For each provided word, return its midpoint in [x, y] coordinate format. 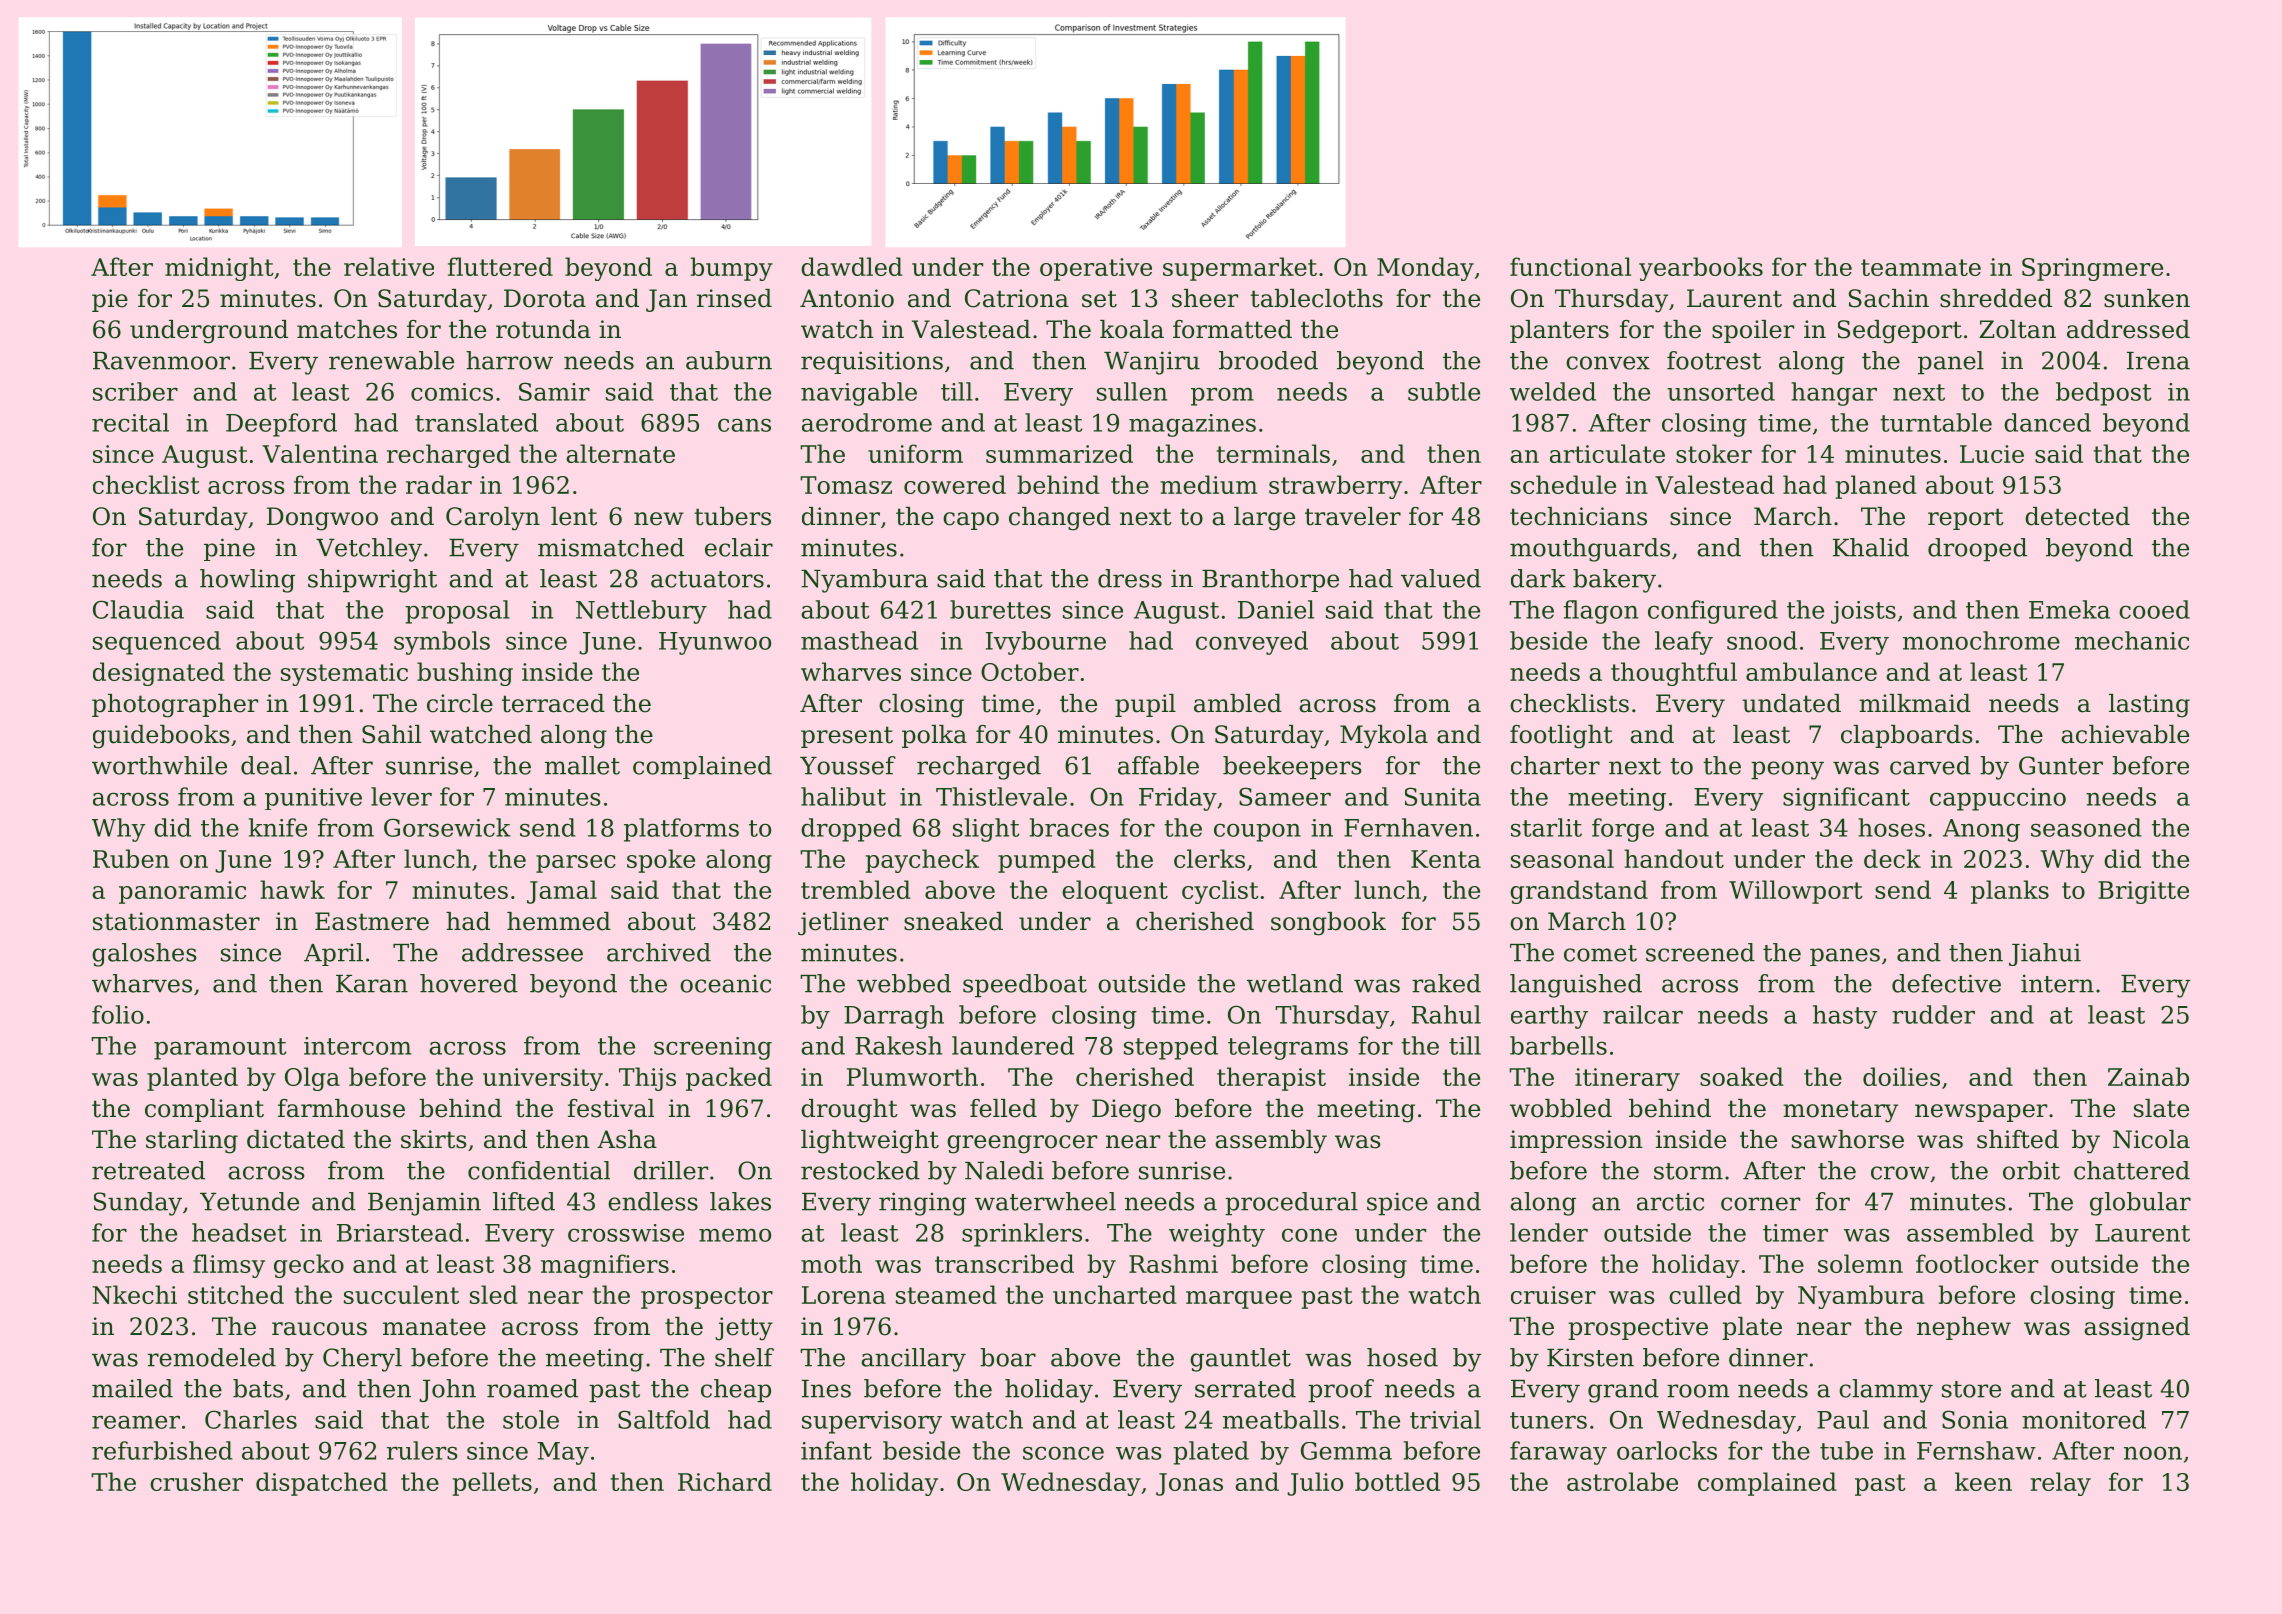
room [1698, 1391]
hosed [1402, 1357]
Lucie [1992, 454]
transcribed [1004, 1263]
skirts [434, 1139]
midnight [219, 269]
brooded [1268, 360]
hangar [1834, 394]
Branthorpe [1270, 580]
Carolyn [493, 519]
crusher [196, 1481]
